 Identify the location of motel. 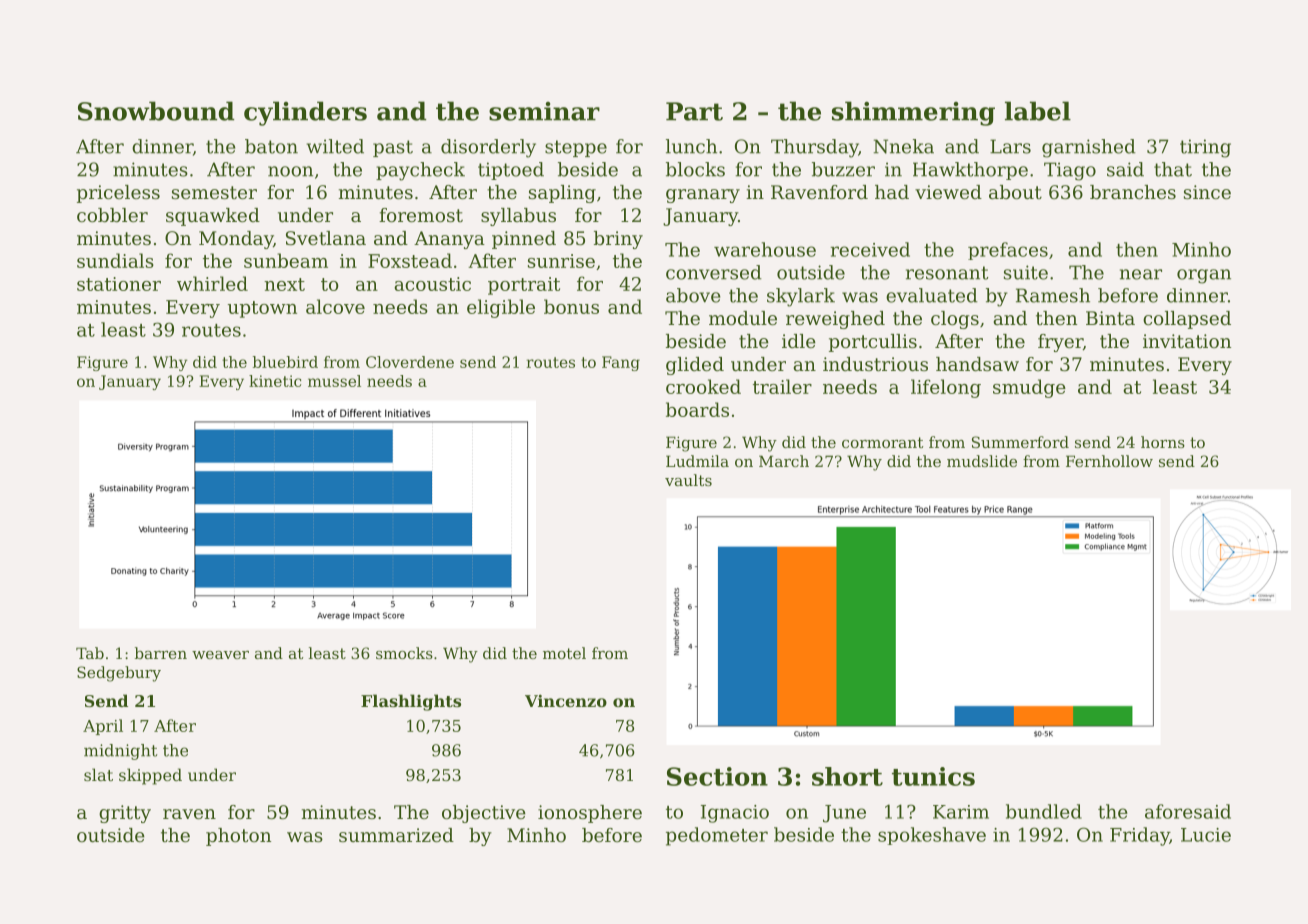
(564, 653).
